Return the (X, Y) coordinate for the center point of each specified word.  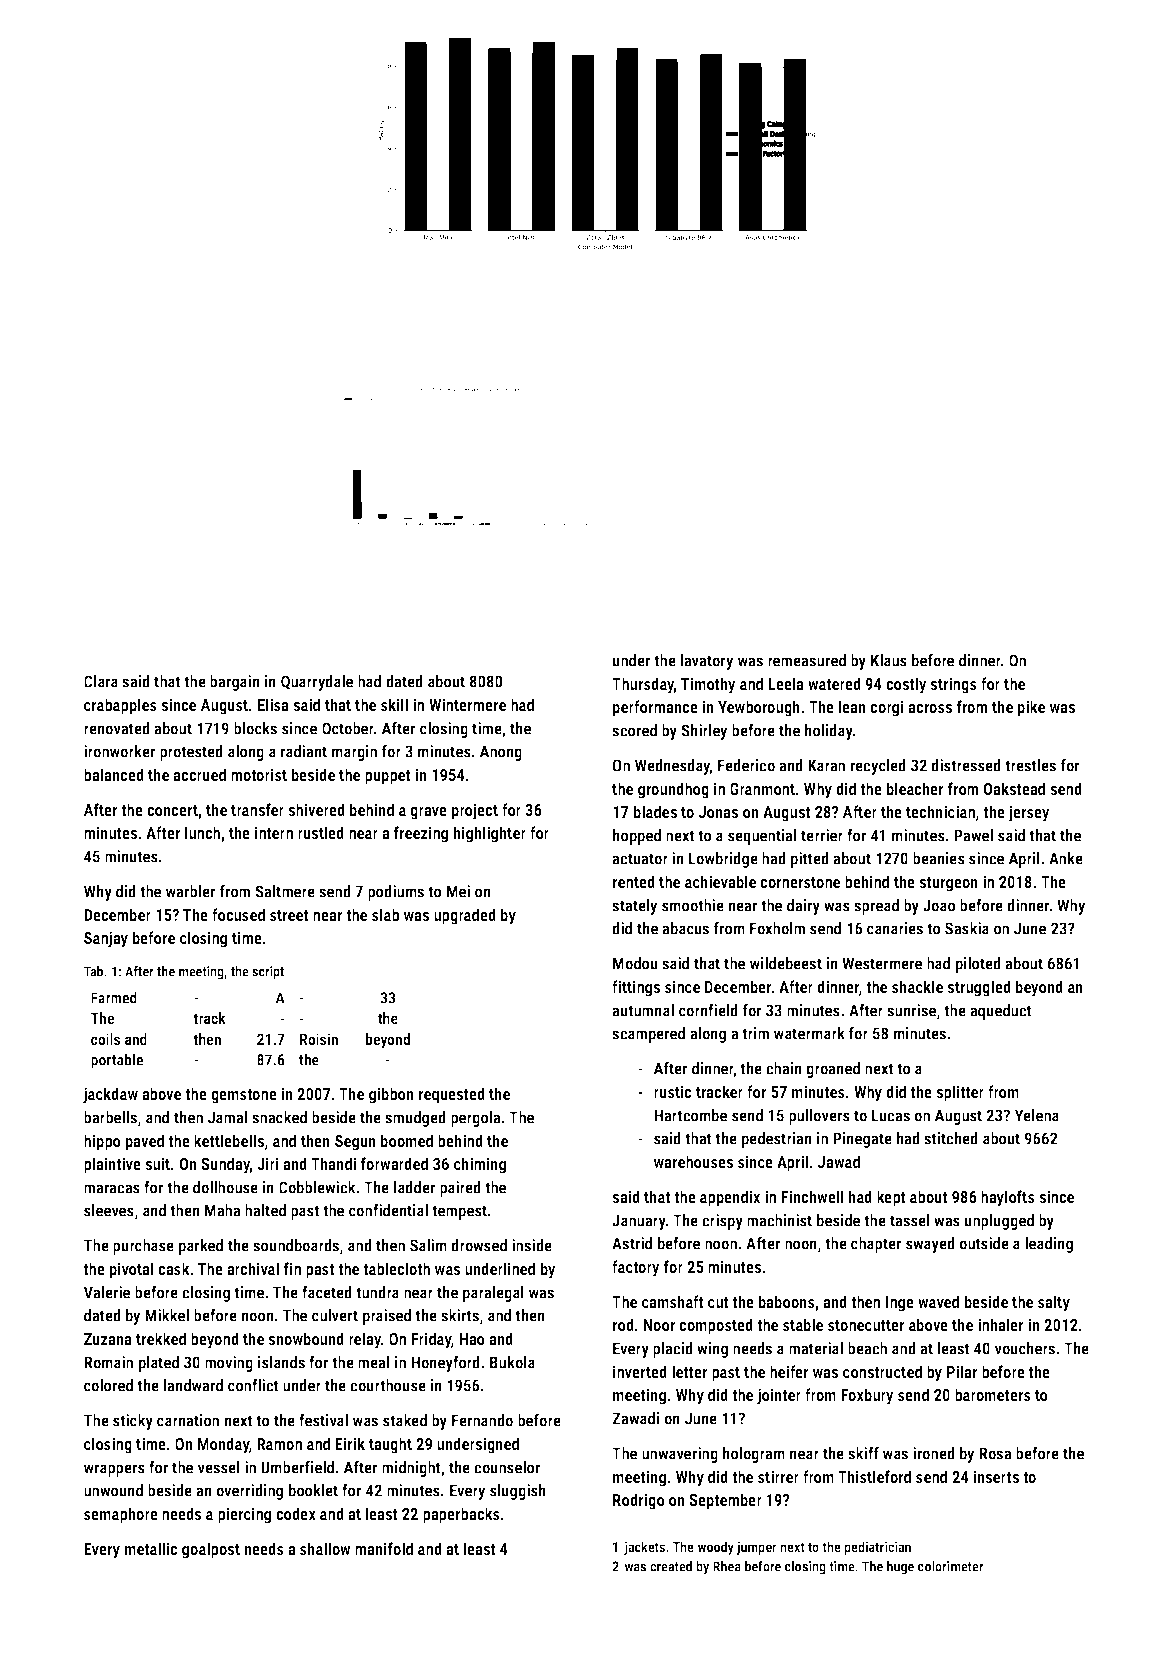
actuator (640, 859)
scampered (648, 1035)
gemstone (244, 1096)
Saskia (967, 928)
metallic (151, 1548)
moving (229, 1364)
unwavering (680, 1455)
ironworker (119, 751)
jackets (644, 1548)
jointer (779, 1396)
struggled (979, 988)
